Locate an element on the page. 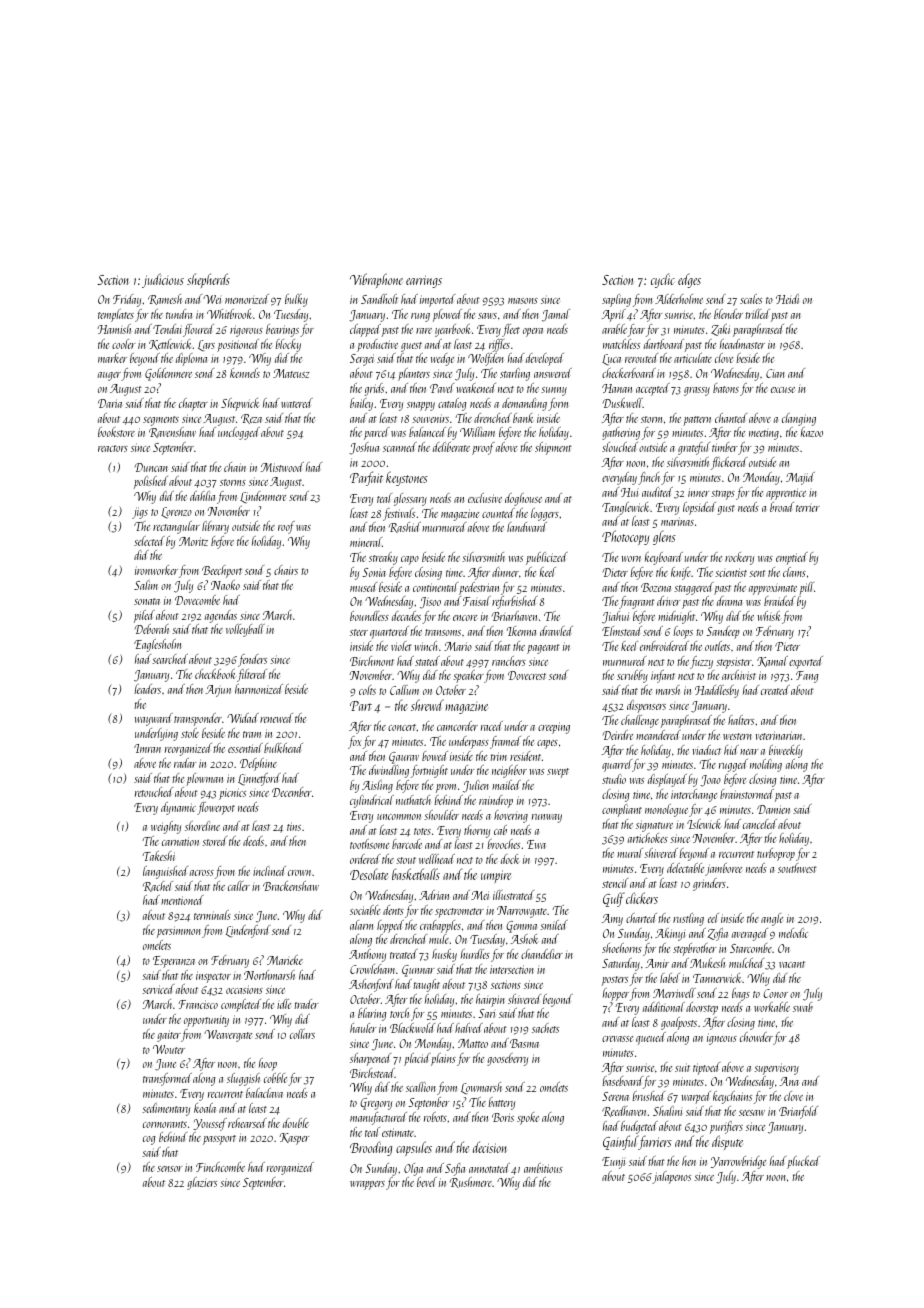 Image resolution: width=924 pixels, height=1308 pixels. edges is located at coordinates (689, 280).
